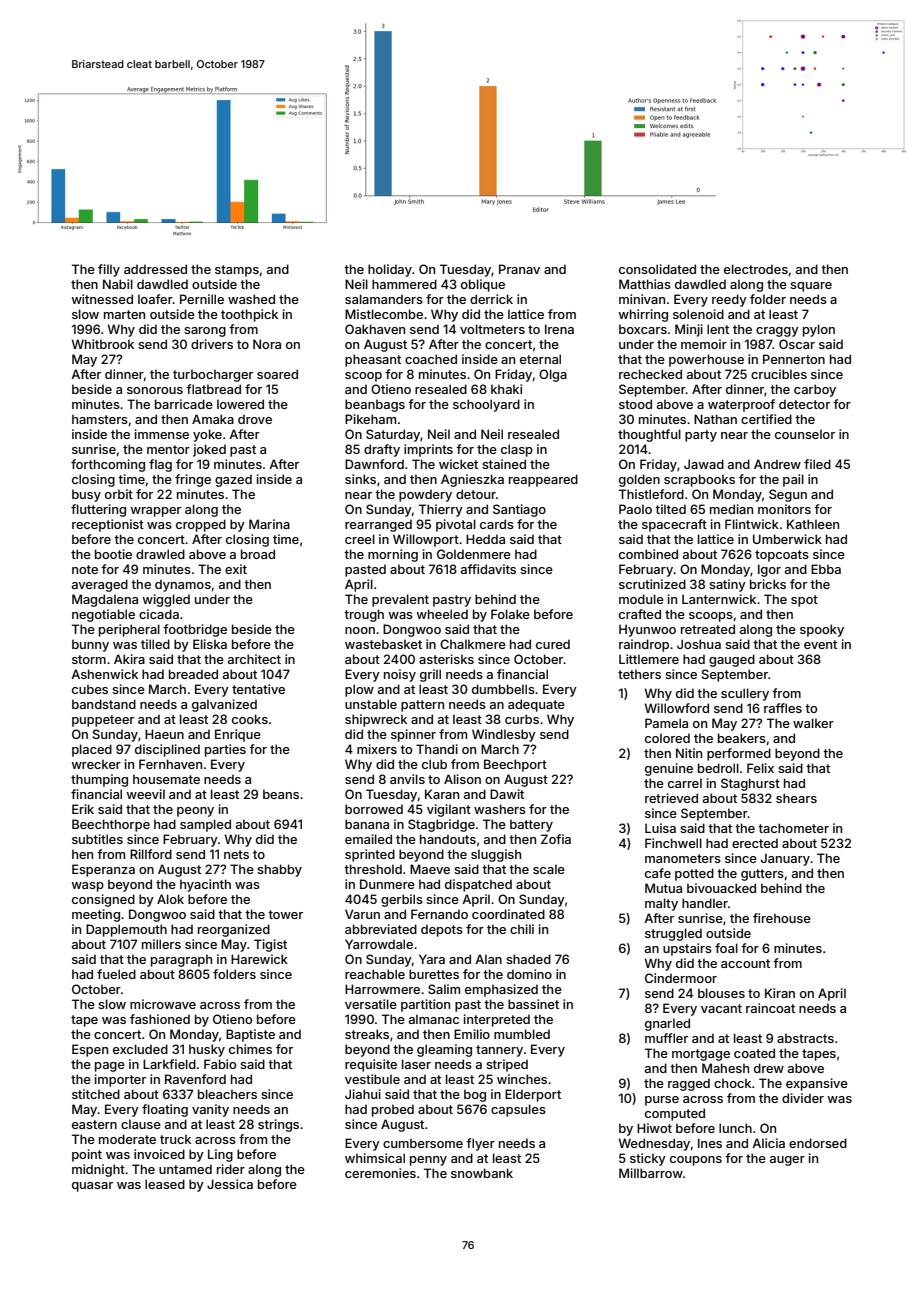 This screenshot has height=1308, width=924. I want to click on drawled, so click(160, 554).
